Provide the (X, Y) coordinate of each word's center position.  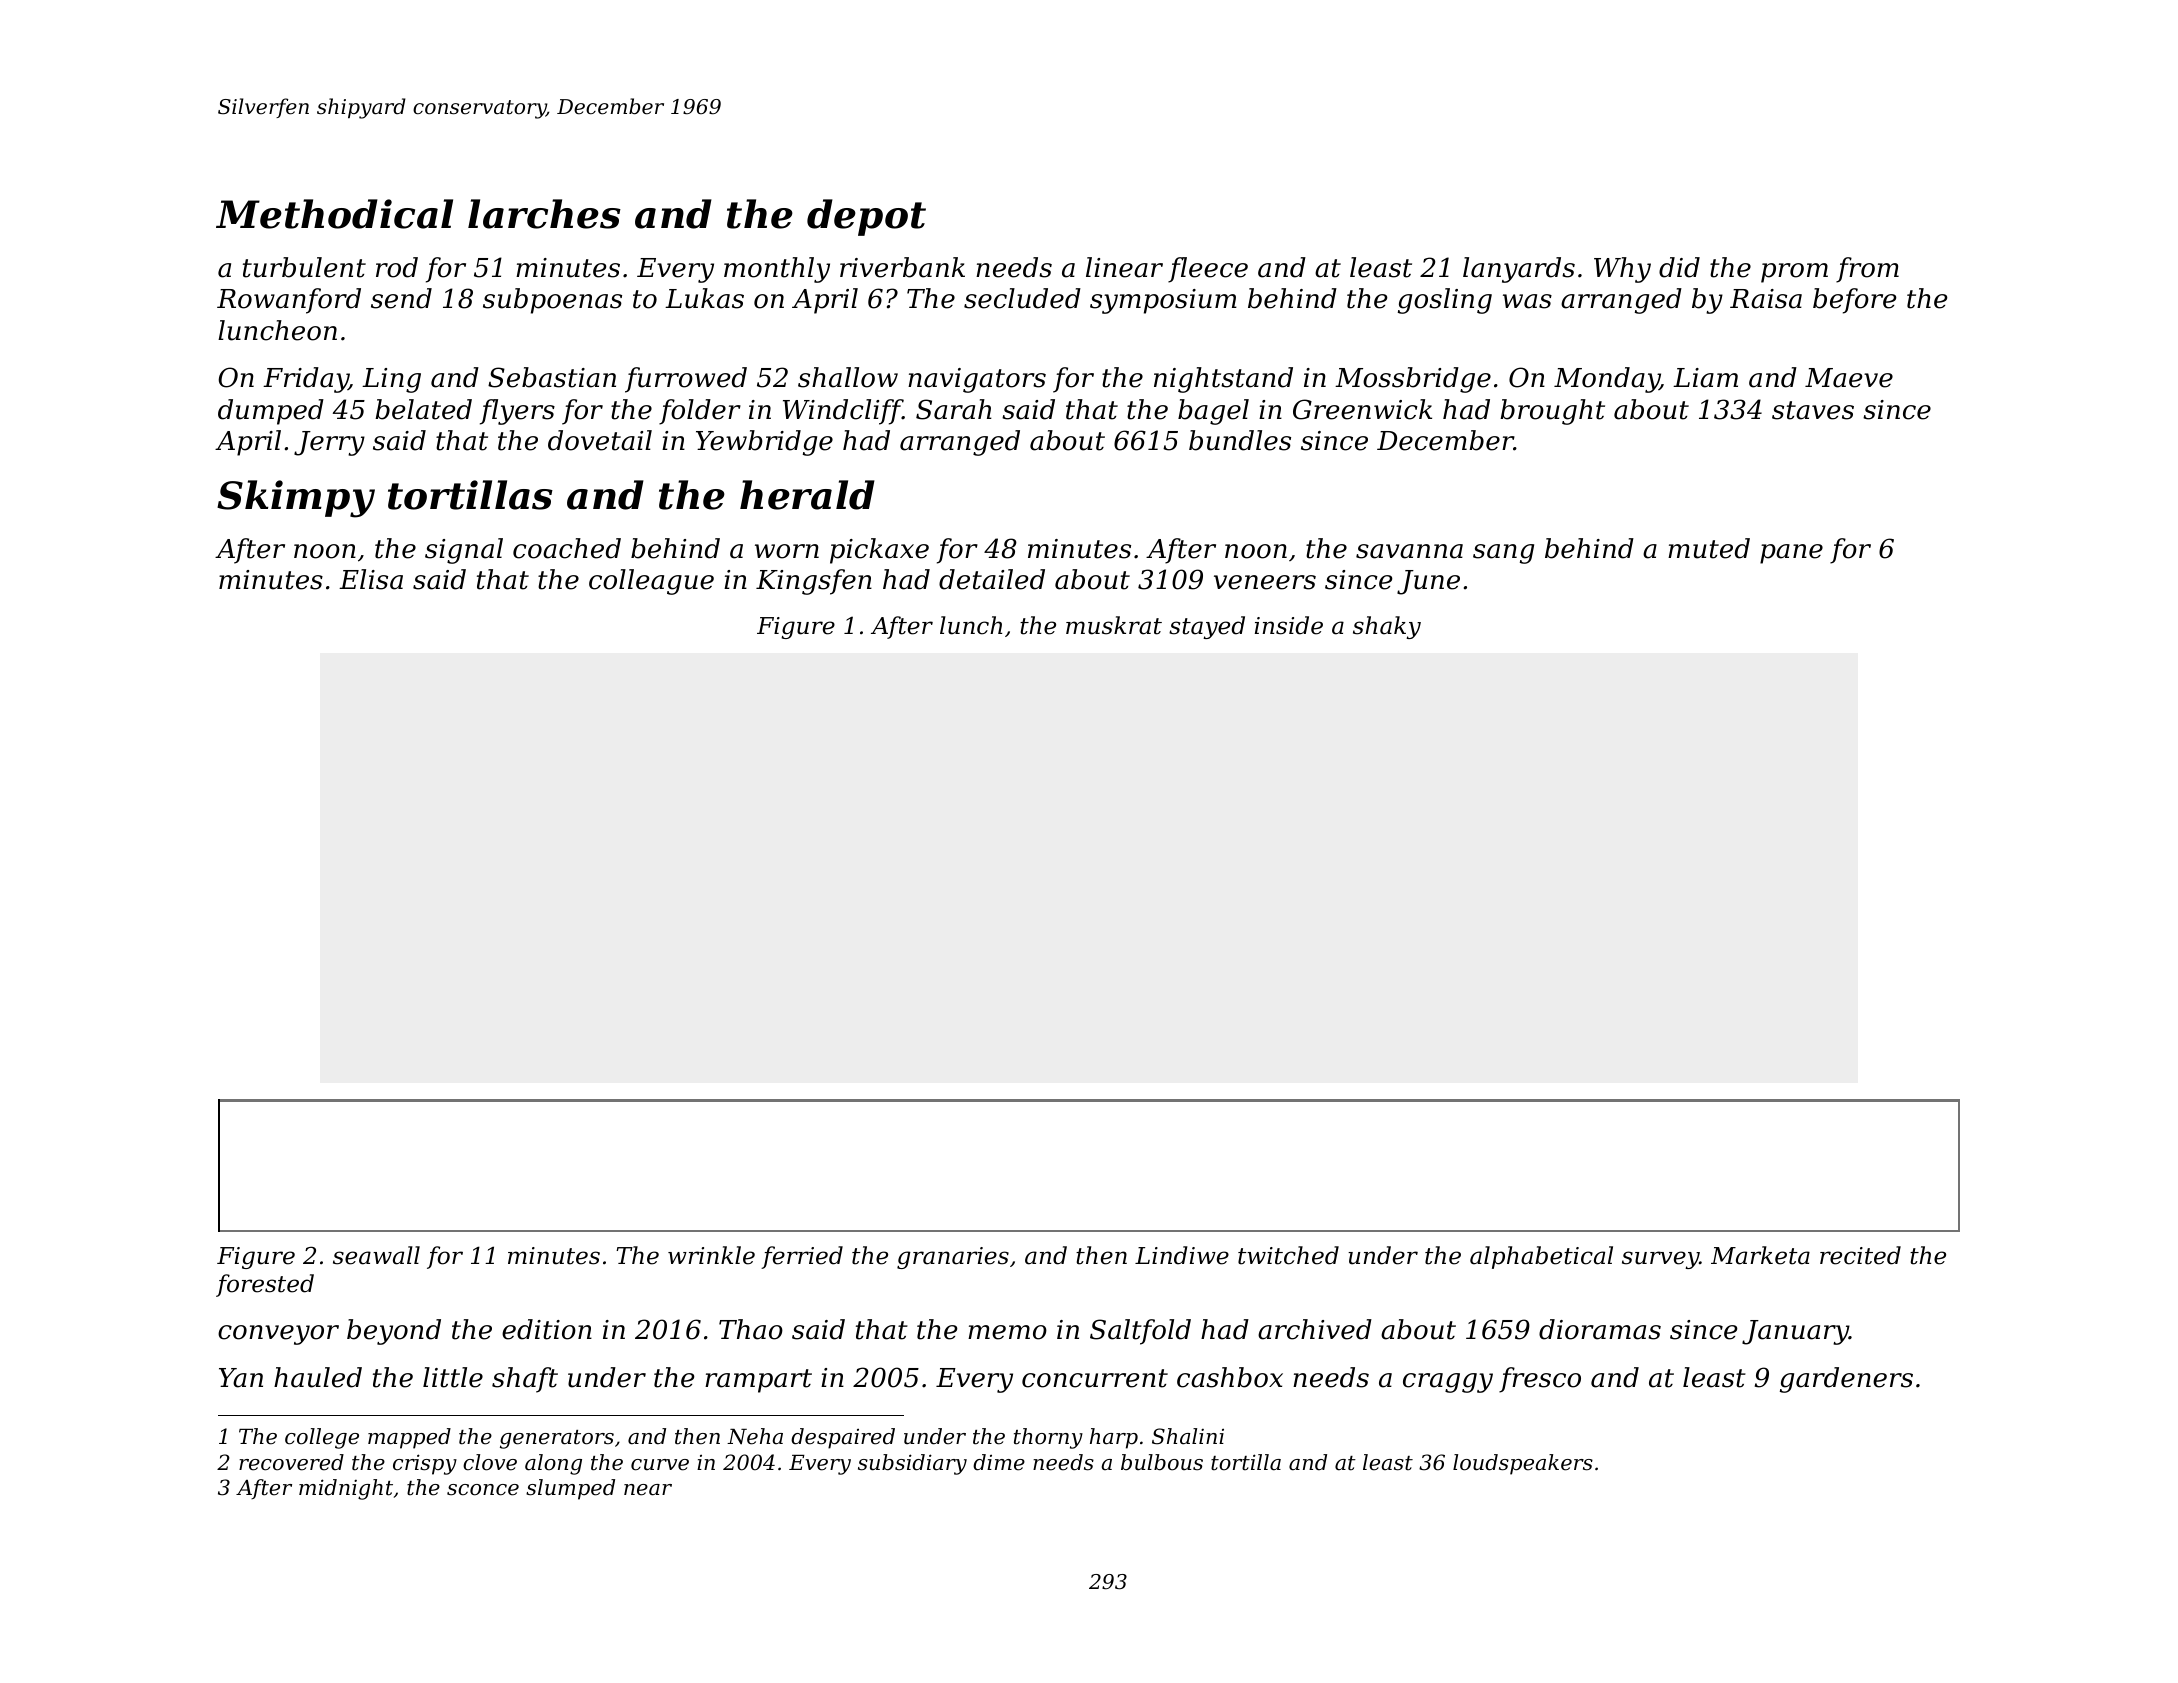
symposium (1163, 301)
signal (464, 551)
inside (1289, 625)
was (1527, 301)
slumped (570, 1489)
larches (544, 214)
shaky (1387, 627)
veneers (1265, 582)
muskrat (1114, 625)
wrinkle (711, 1255)
